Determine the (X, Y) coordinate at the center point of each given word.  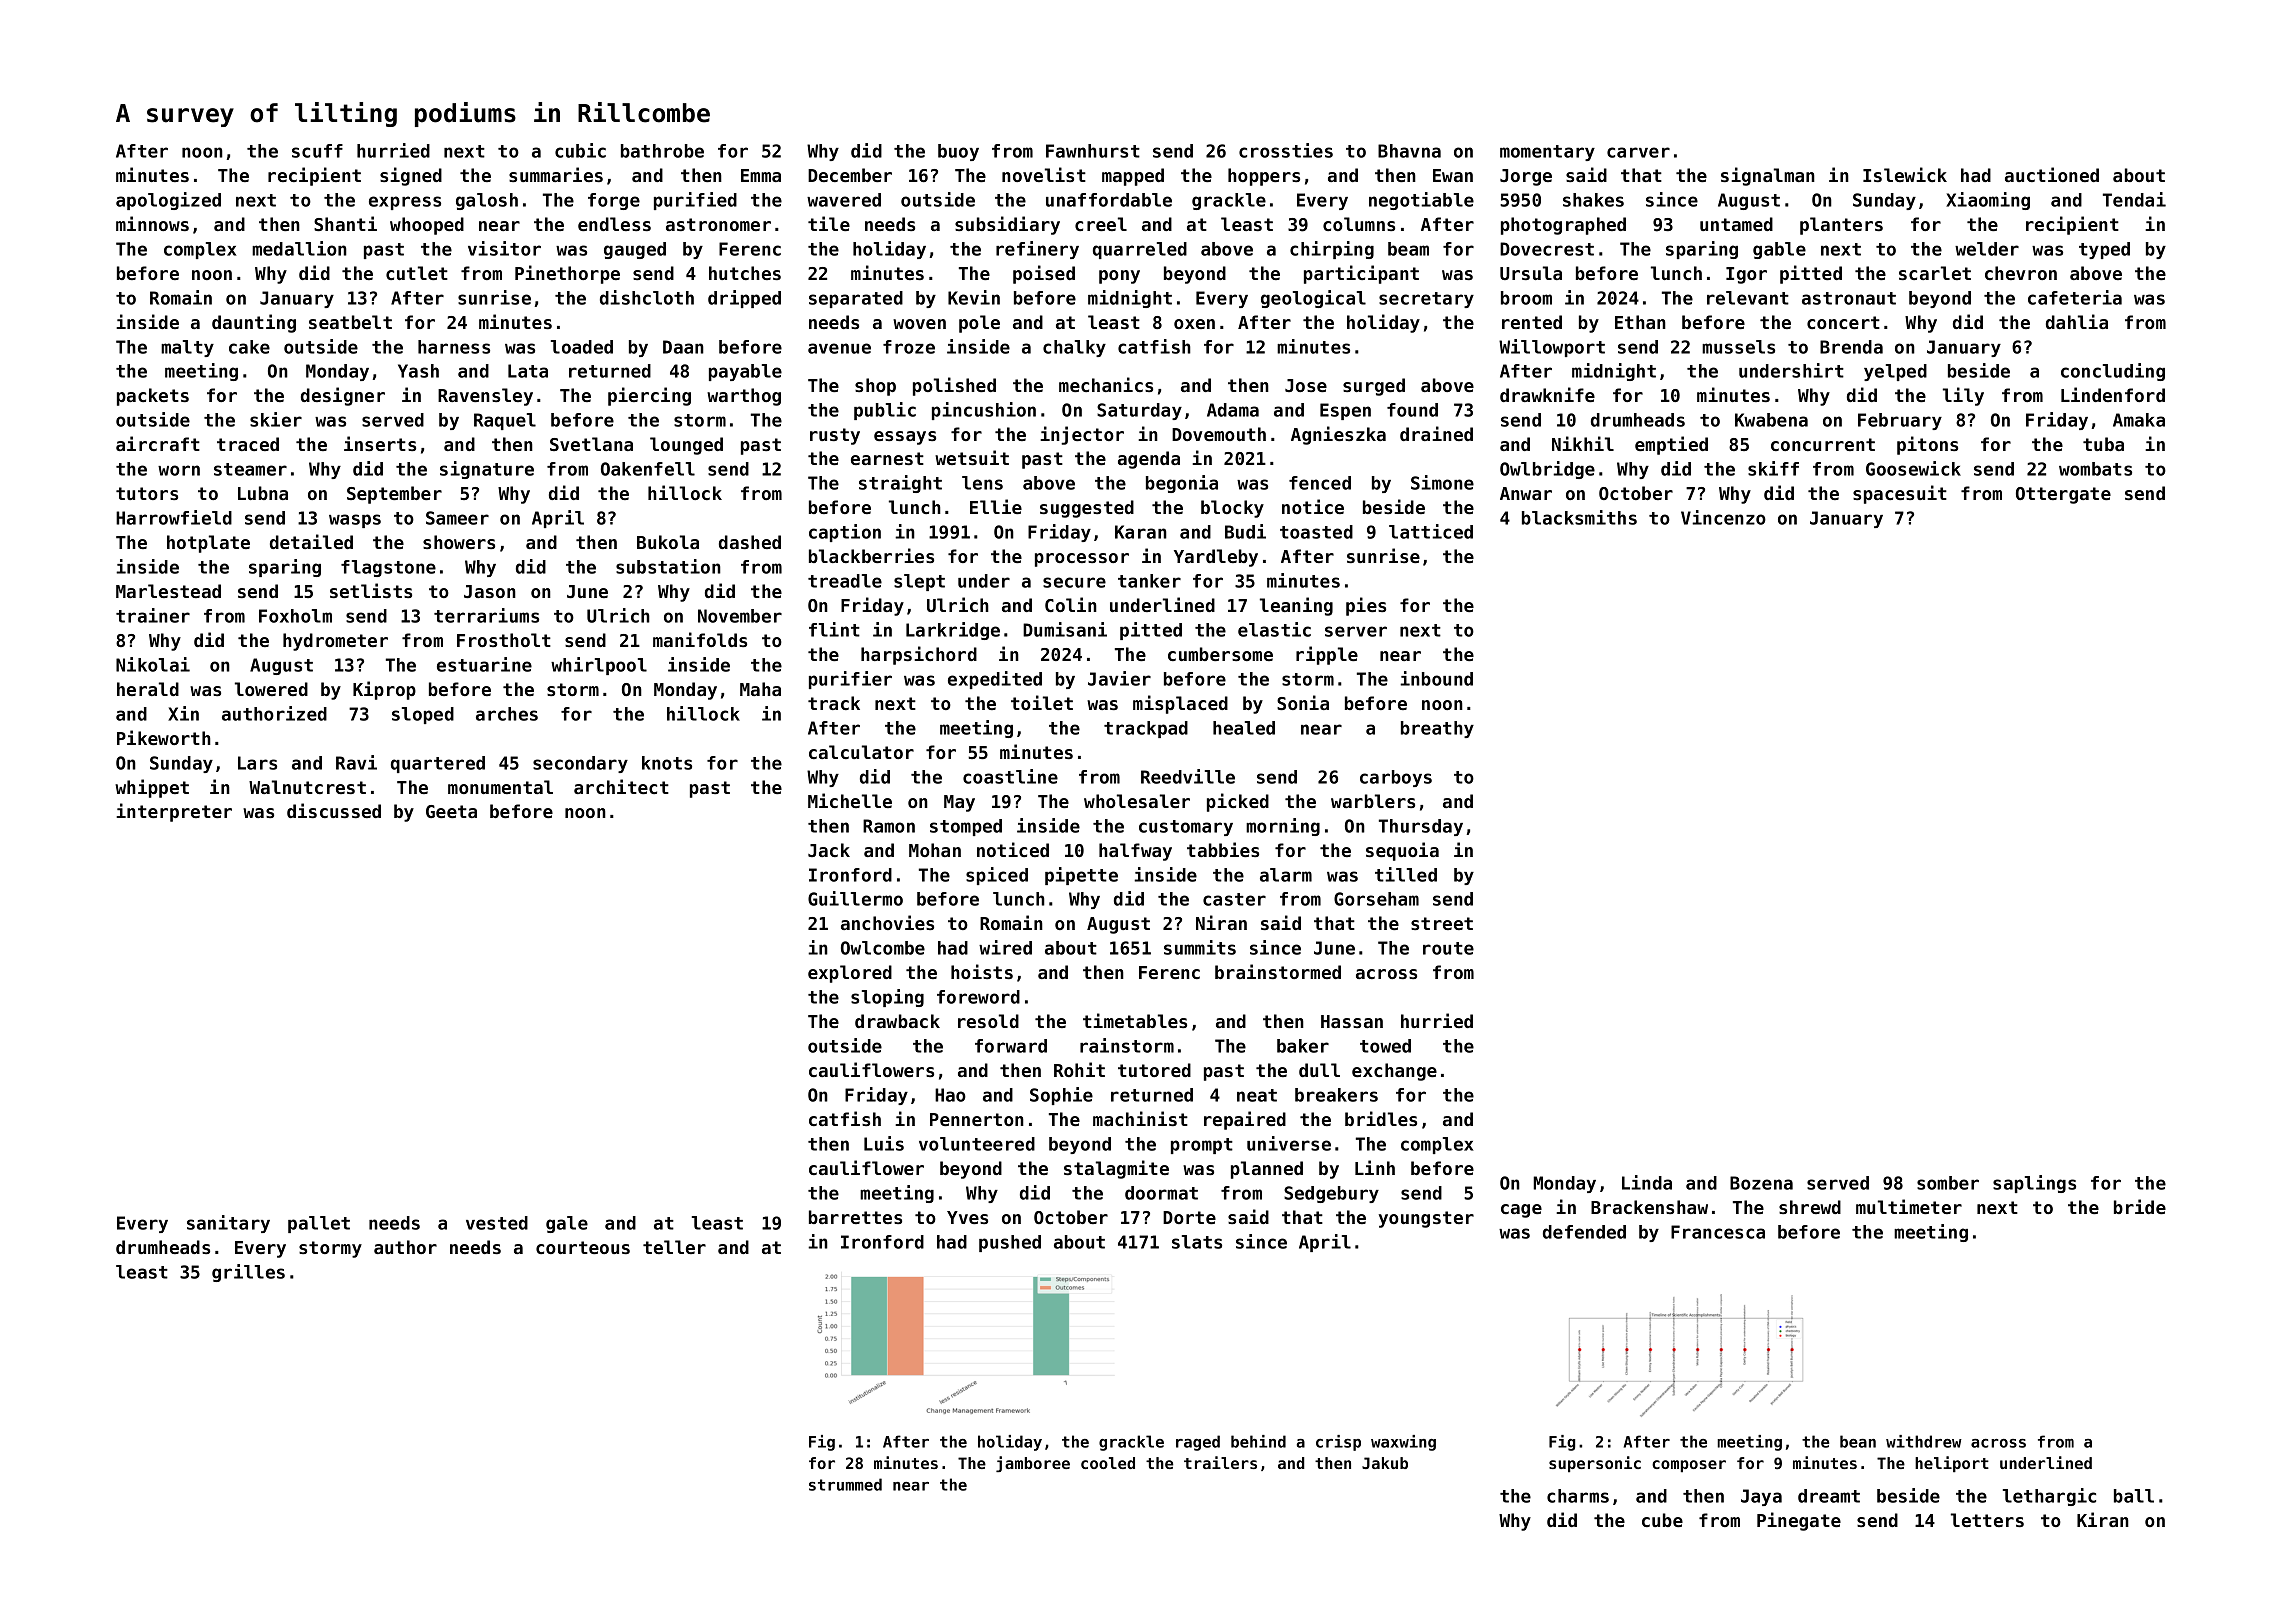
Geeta (451, 811)
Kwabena (1771, 420)
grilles (248, 1273)
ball (2134, 1496)
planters (1841, 226)
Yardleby (1216, 558)
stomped (966, 827)
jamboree (1033, 1464)
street (1442, 923)
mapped (1133, 177)
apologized (168, 201)
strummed (845, 1484)
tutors (147, 493)
